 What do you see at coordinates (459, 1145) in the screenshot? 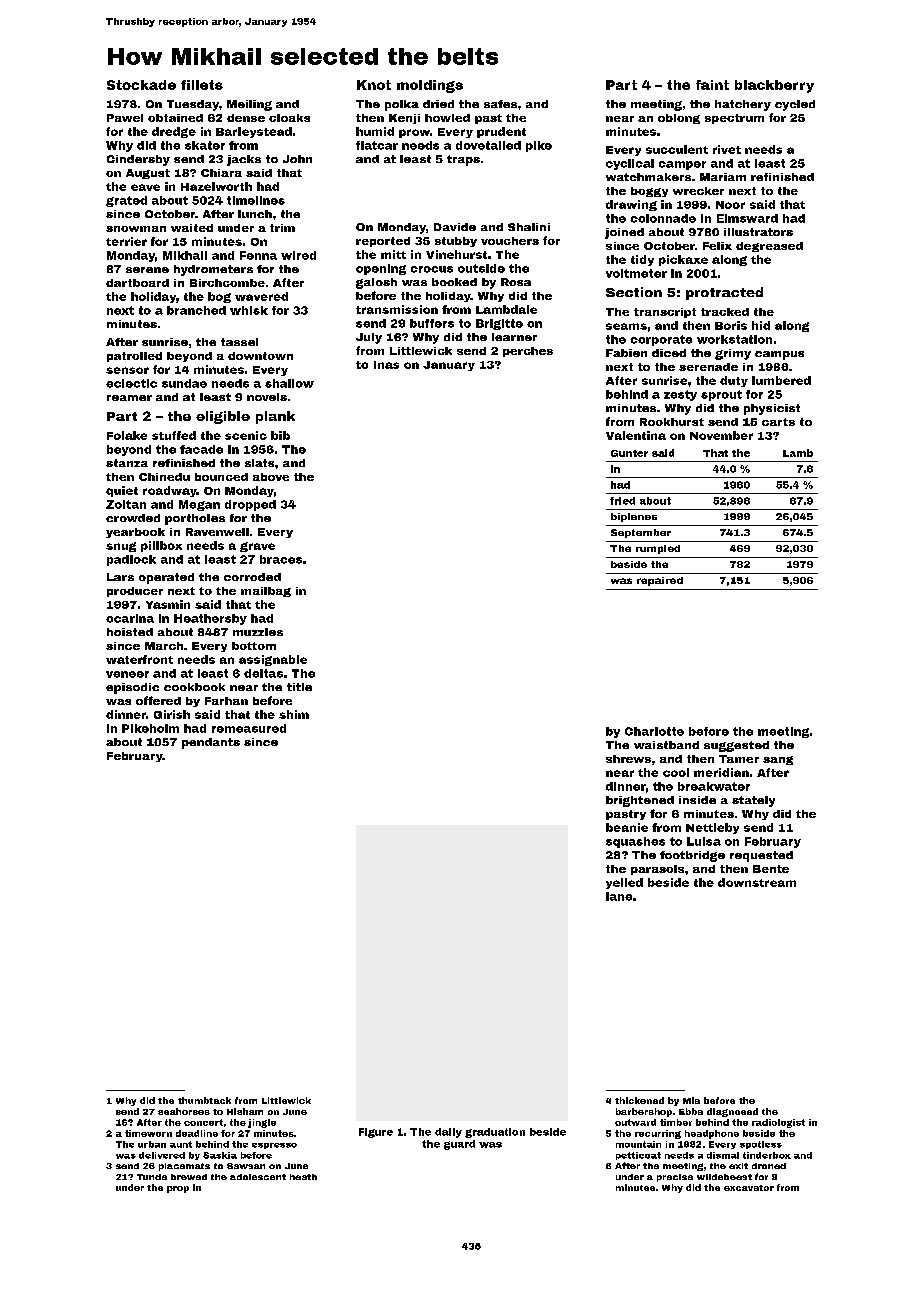
I see `guard` at bounding box center [459, 1145].
